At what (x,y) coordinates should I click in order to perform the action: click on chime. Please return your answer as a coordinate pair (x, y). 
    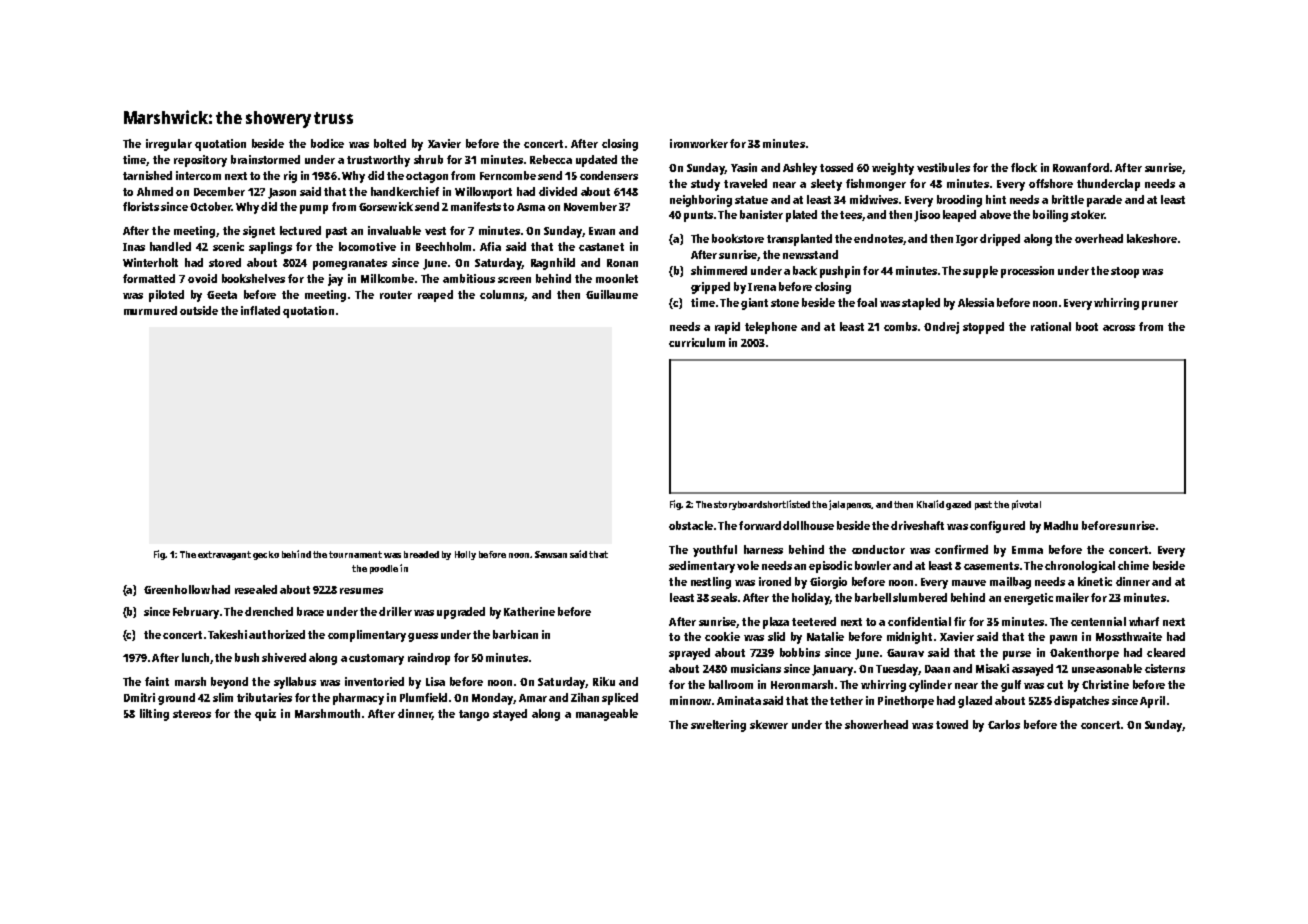
    Looking at the image, I should click on (1133, 565).
